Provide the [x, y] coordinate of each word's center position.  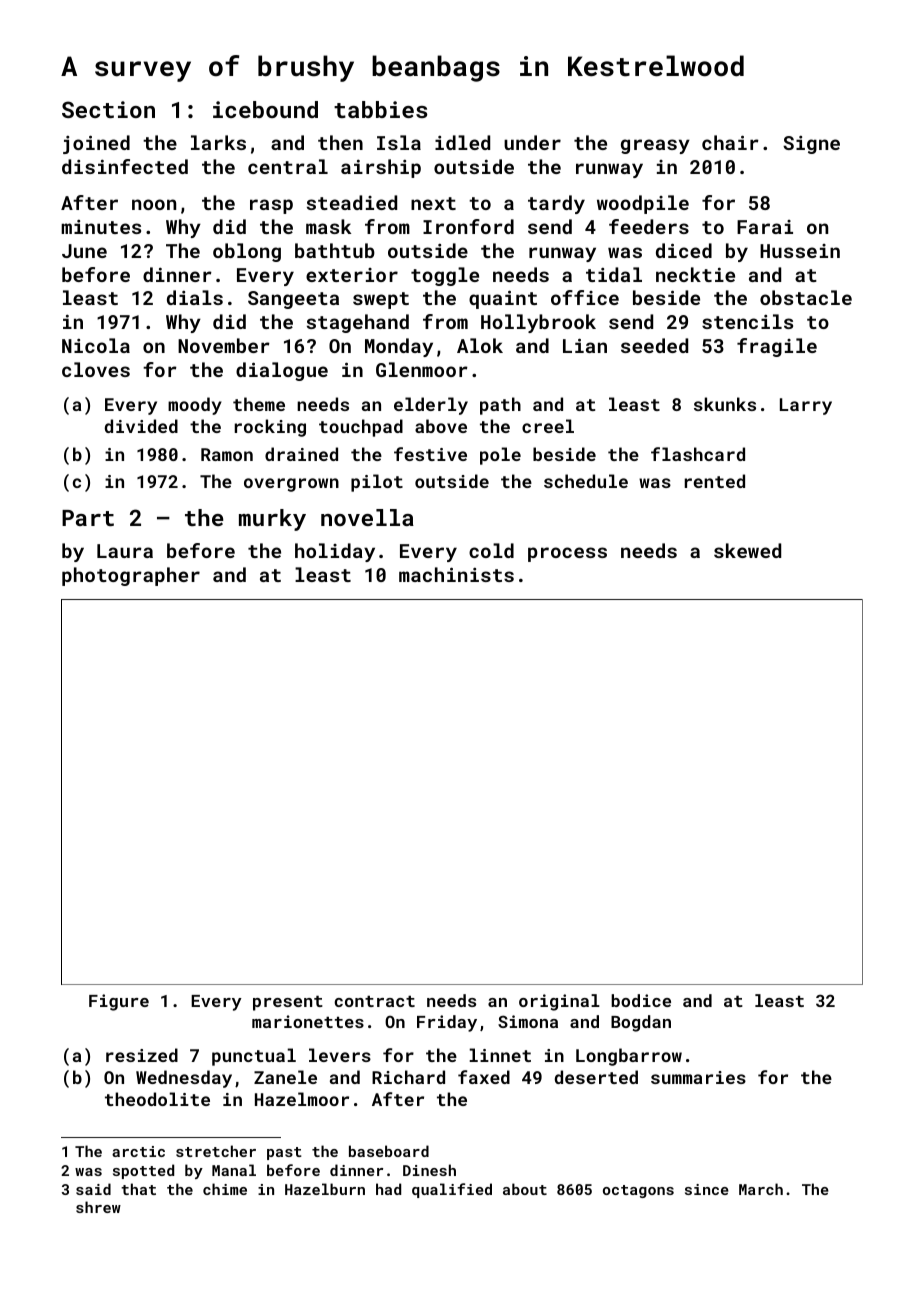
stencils [747, 321]
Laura [125, 551]
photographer [131, 576]
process [567, 554]
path [500, 406]
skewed [747, 550]
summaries [698, 1077]
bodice [641, 1000]
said [93, 1189]
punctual [254, 1057]
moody [195, 406]
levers [340, 1055]
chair [730, 142]
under [532, 142]
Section [108, 109]
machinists [456, 574]
